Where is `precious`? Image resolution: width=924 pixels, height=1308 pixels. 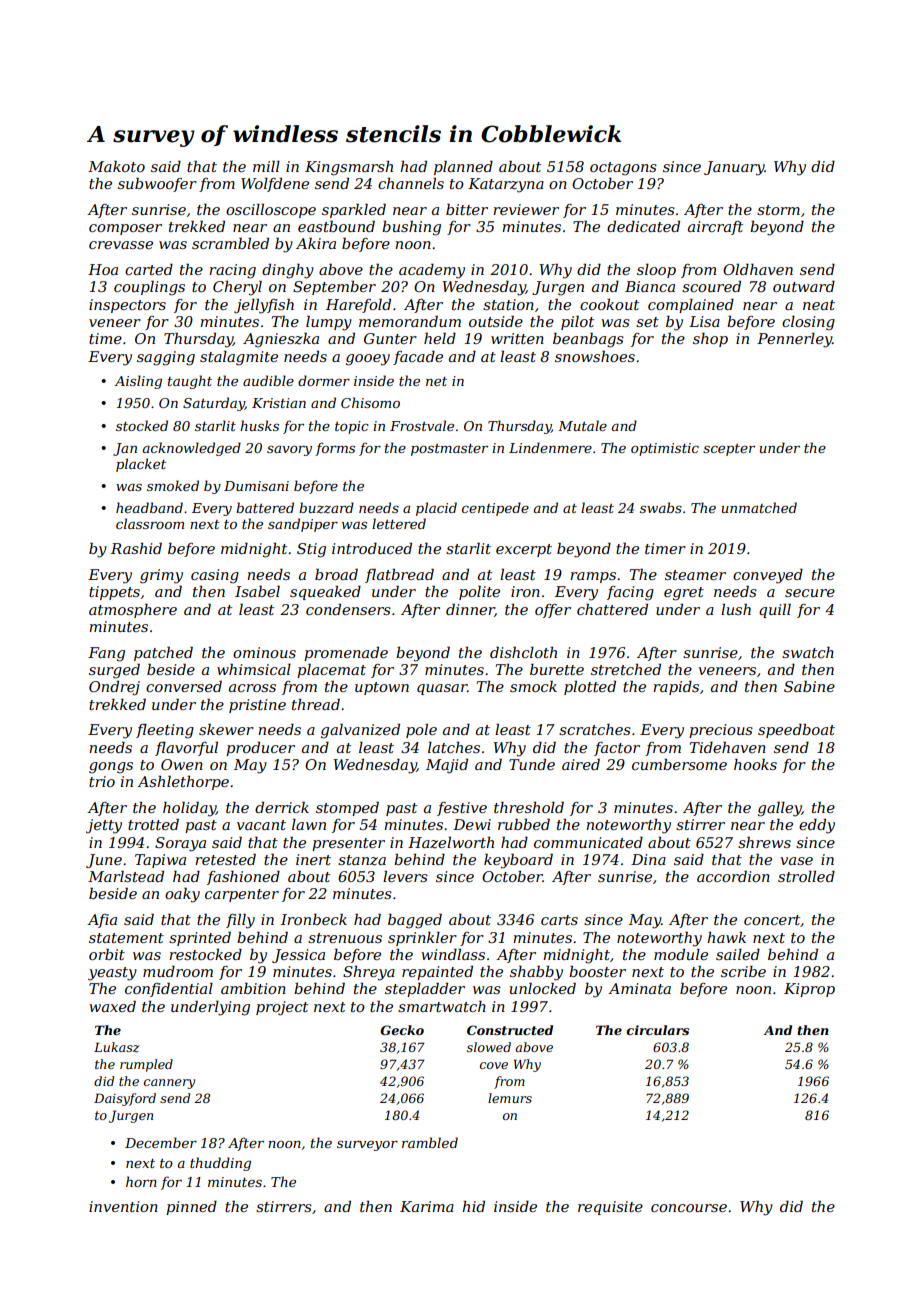 precious is located at coordinates (721, 731).
